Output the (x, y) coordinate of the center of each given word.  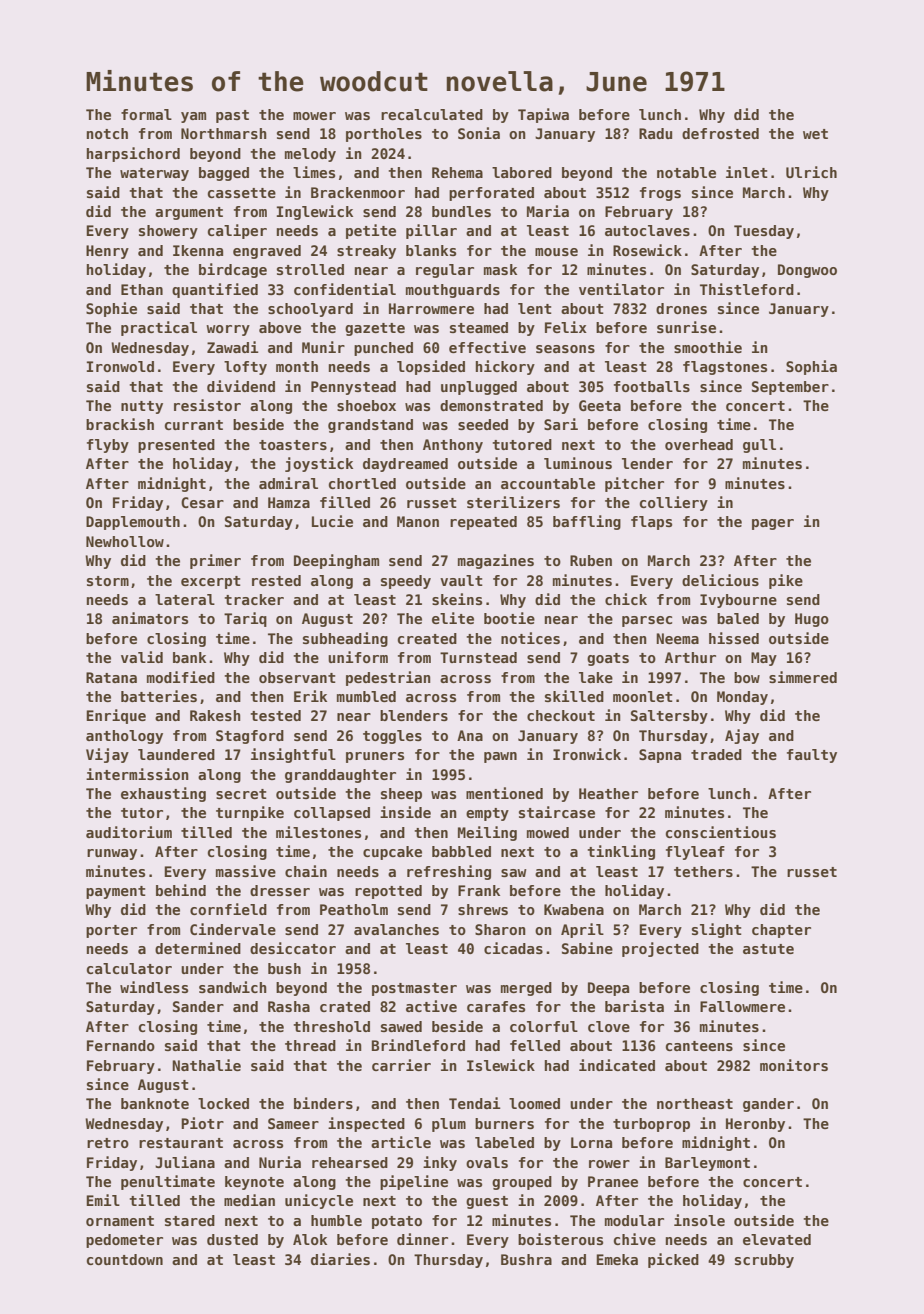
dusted (232, 1239)
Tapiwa (543, 115)
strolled (310, 269)
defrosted (720, 133)
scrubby (764, 1261)
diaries (340, 1259)
